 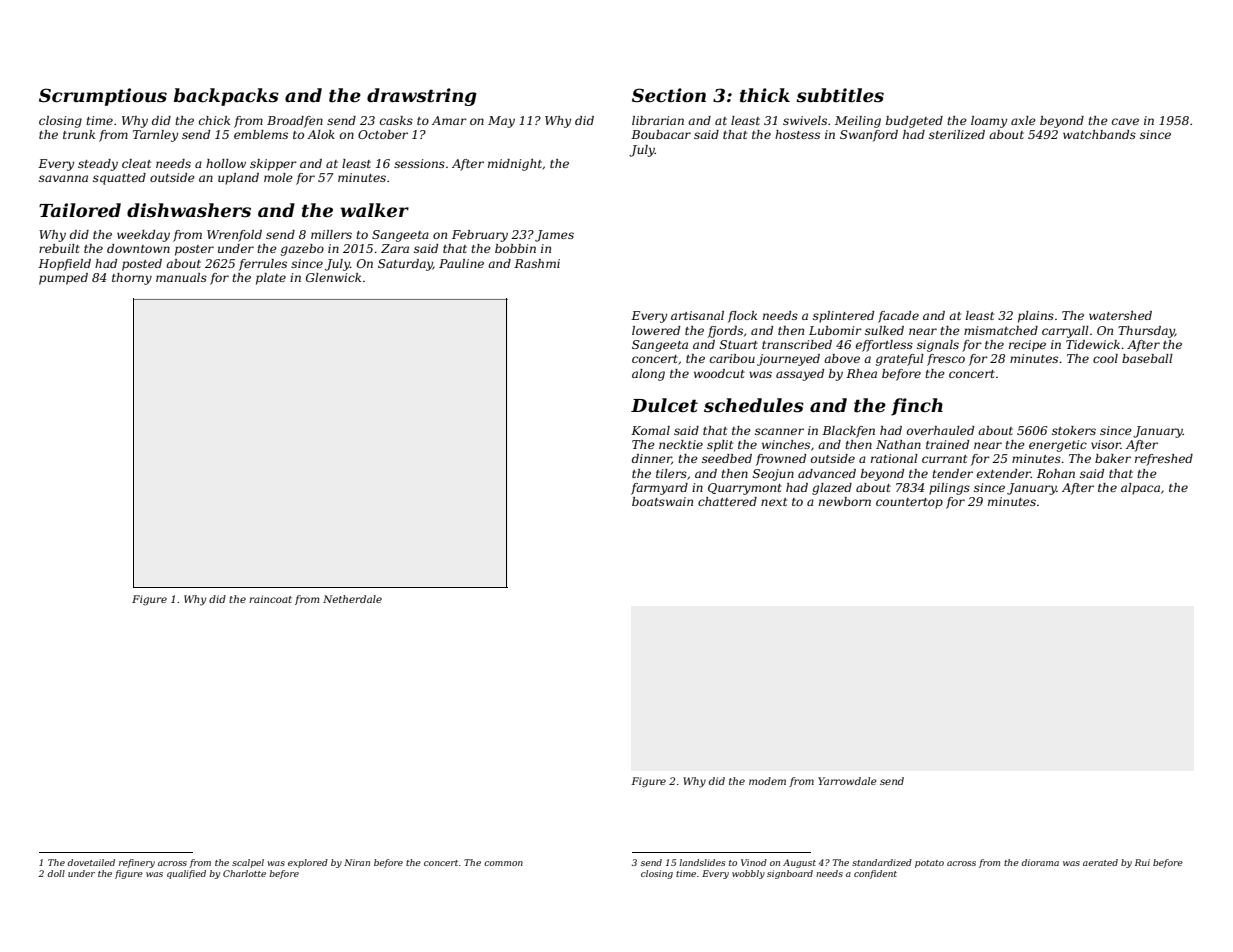 What do you see at coordinates (767, 781) in the screenshot?
I see `modem` at bounding box center [767, 781].
